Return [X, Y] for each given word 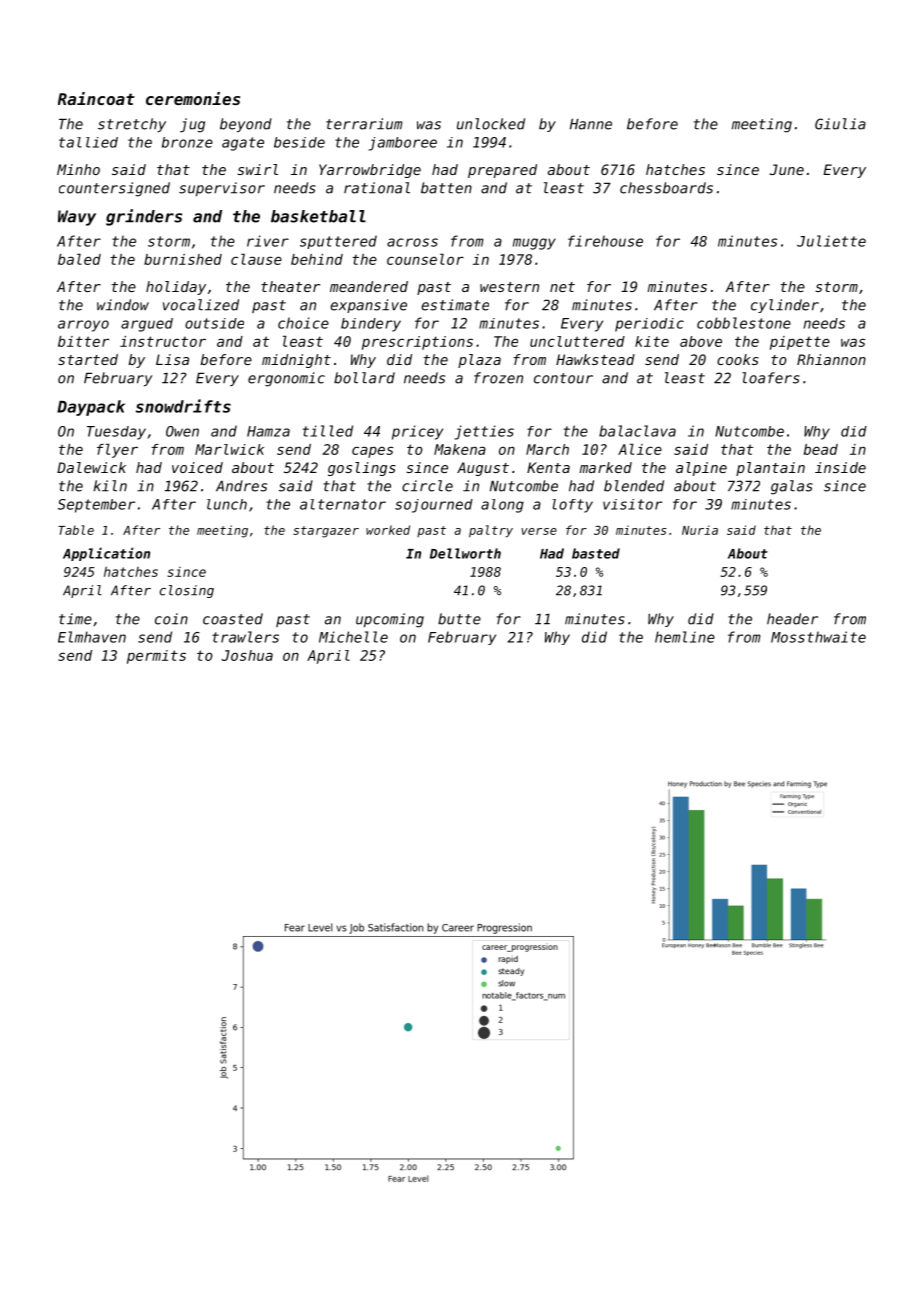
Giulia [840, 124]
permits [156, 657]
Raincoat [96, 98]
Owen [182, 431]
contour [563, 378]
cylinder [785, 306]
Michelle [353, 637]
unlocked [491, 124]
